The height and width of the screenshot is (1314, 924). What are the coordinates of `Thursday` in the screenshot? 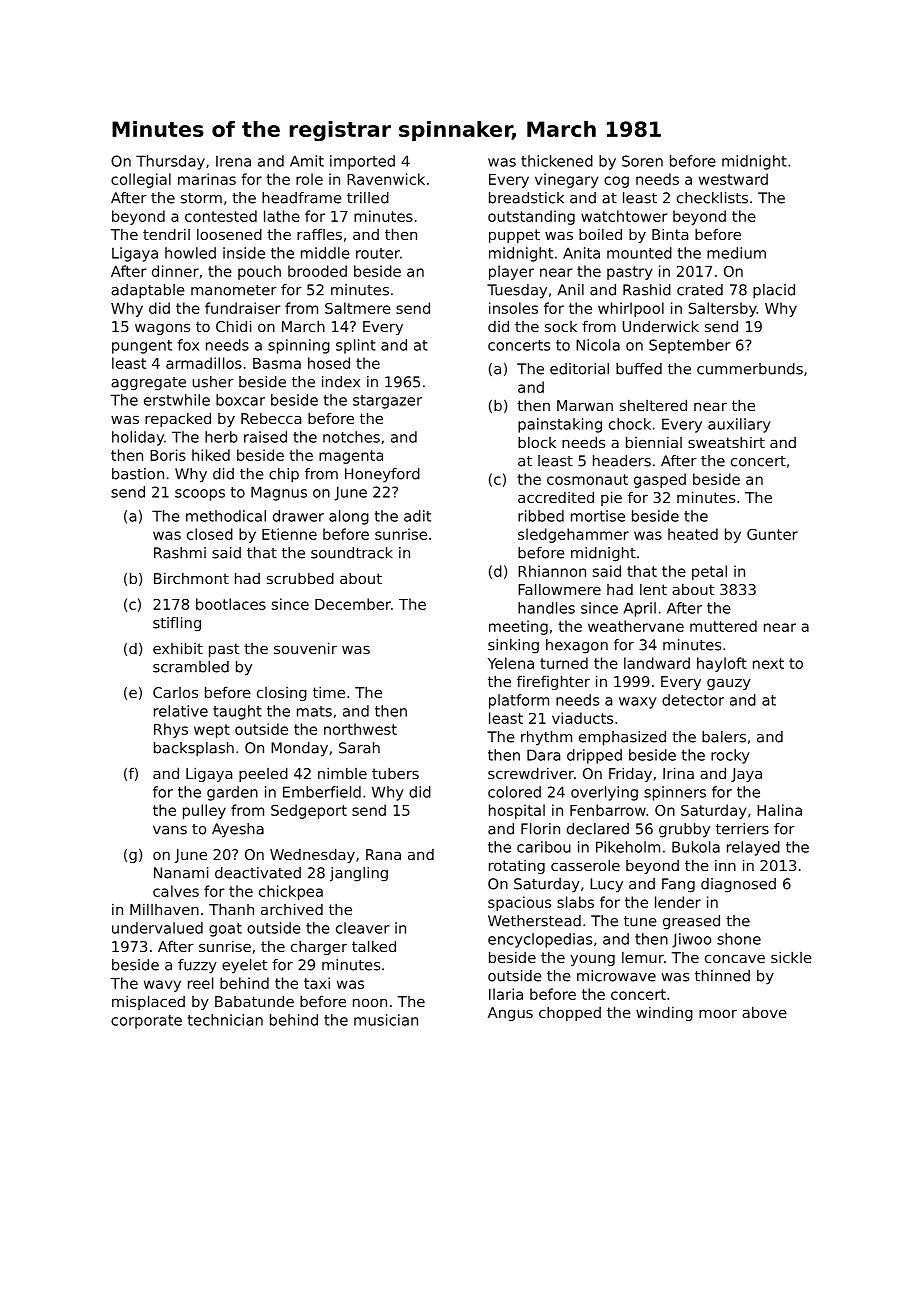 It's located at (170, 162).
